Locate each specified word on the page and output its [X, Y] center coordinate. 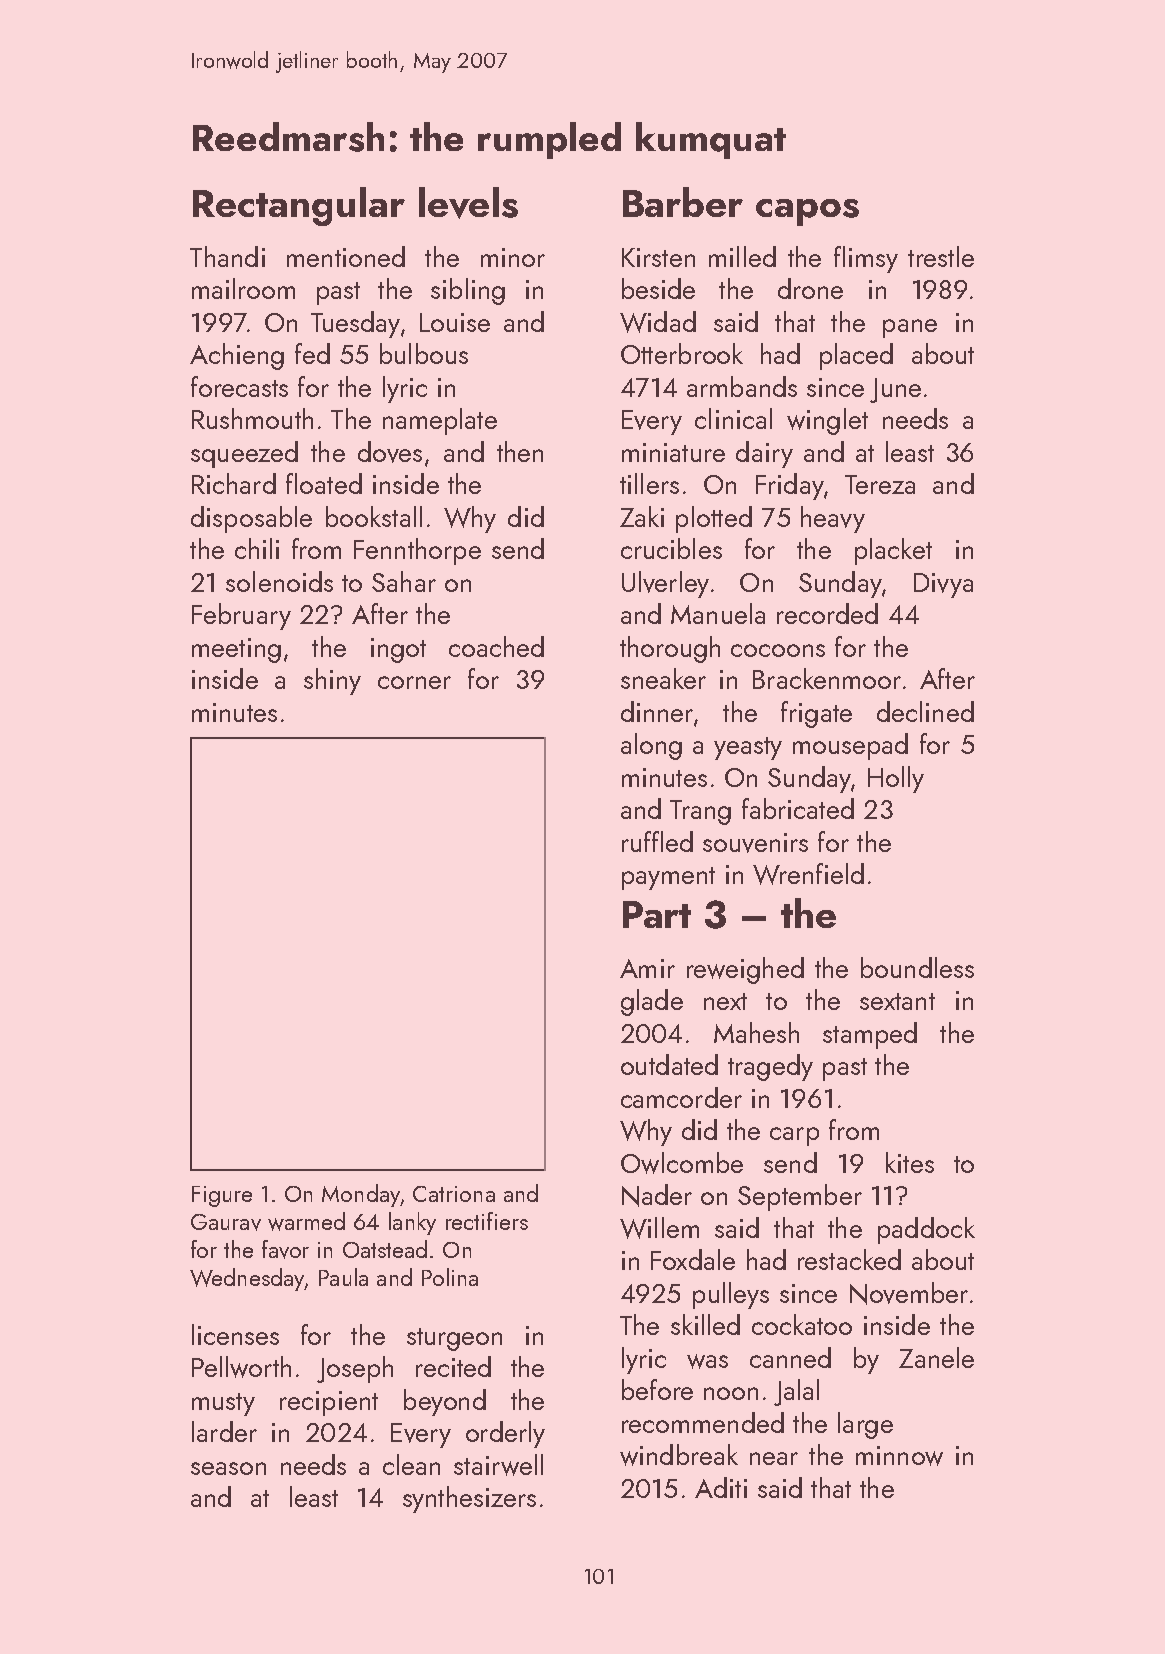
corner [414, 682]
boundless [917, 967]
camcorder [681, 1097]
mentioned [346, 256]
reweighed [745, 970]
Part [657, 914]
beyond [445, 1402]
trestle [941, 256]
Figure [222, 1196]
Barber [683, 202]
